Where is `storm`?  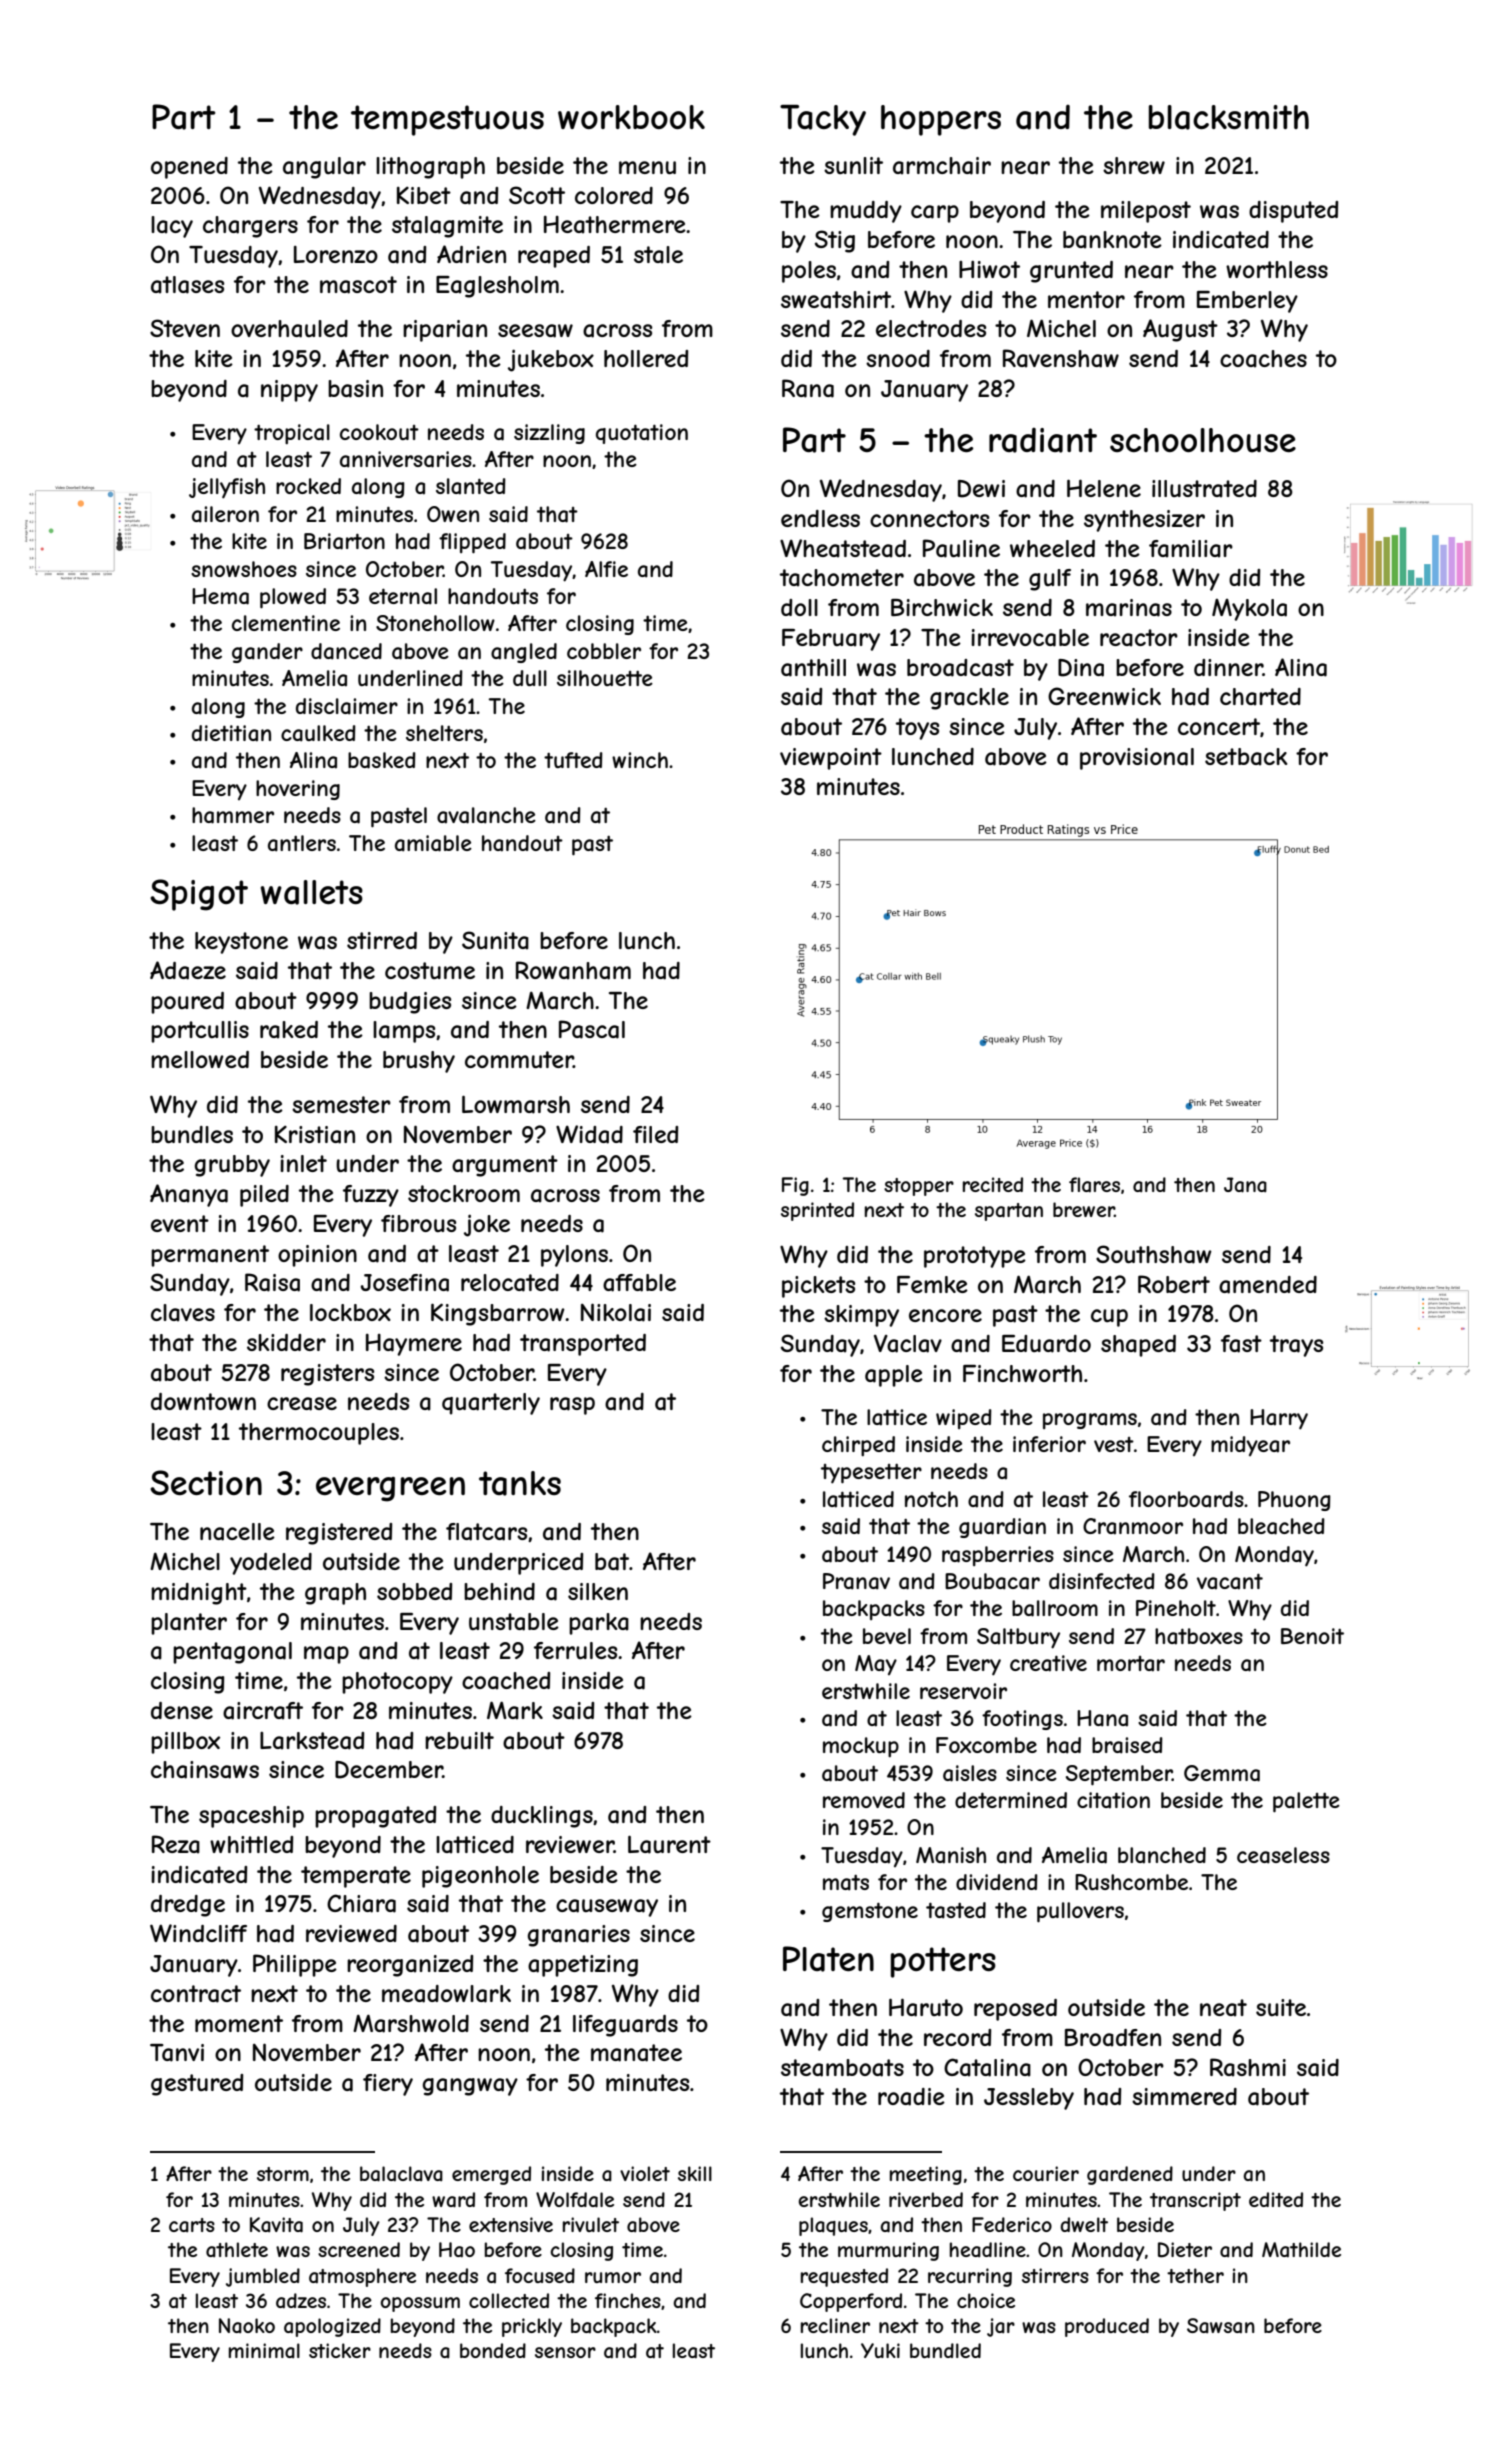 storm is located at coordinates (283, 2174).
